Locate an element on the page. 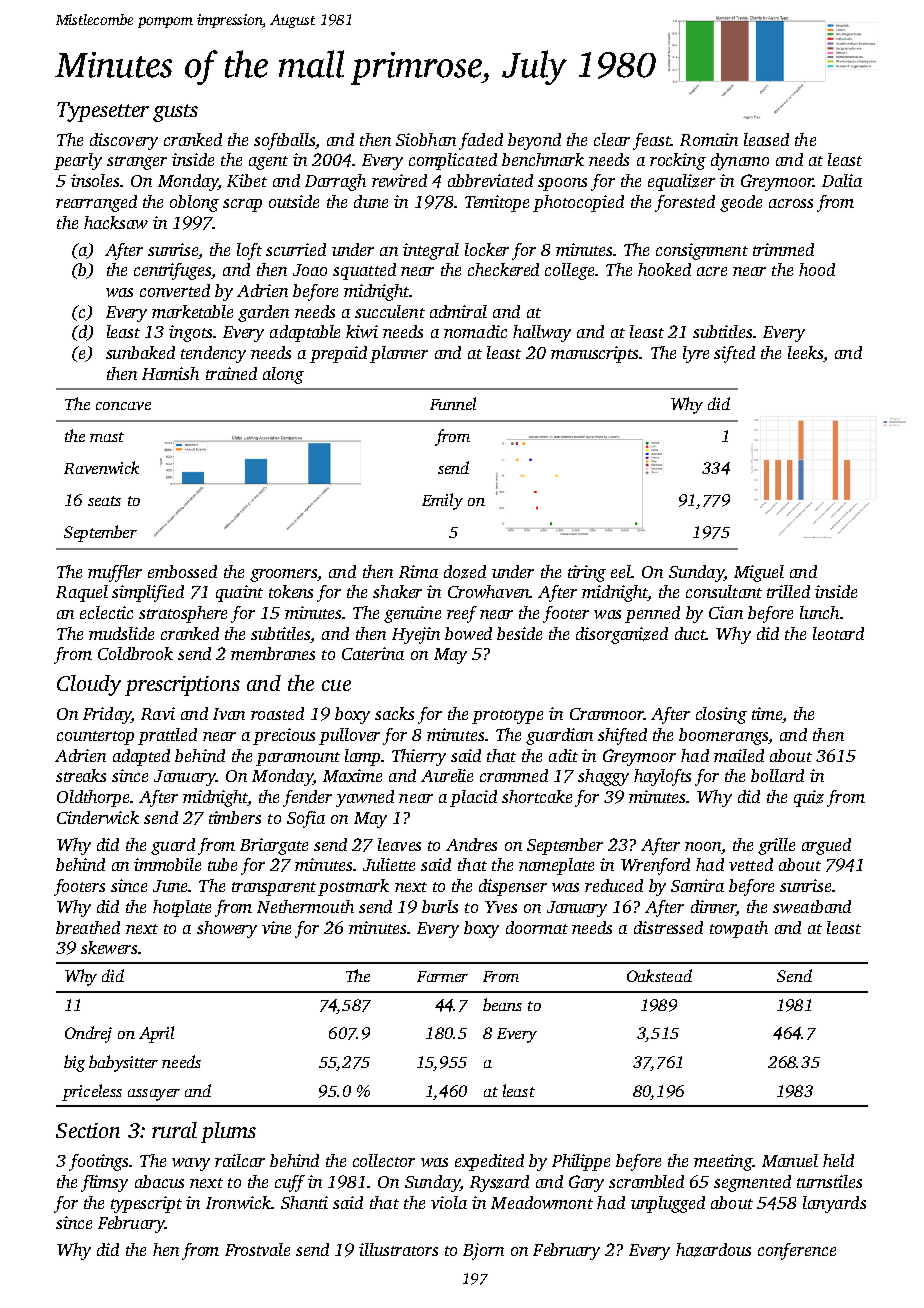  Frostvale is located at coordinates (257, 1249).
